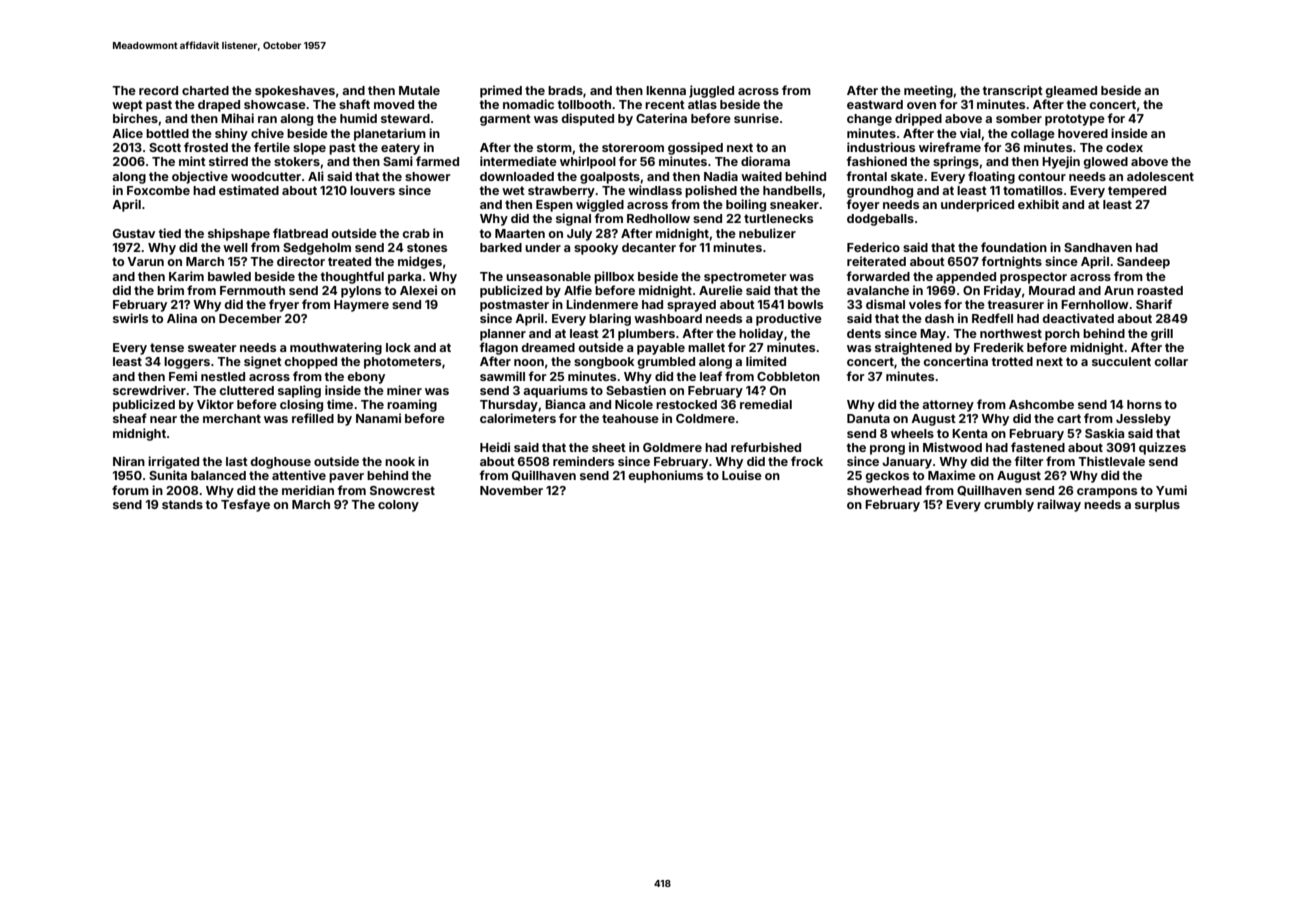 This screenshot has width=1308, height=924. What do you see at coordinates (528, 104) in the screenshot?
I see `nomadic` at bounding box center [528, 104].
